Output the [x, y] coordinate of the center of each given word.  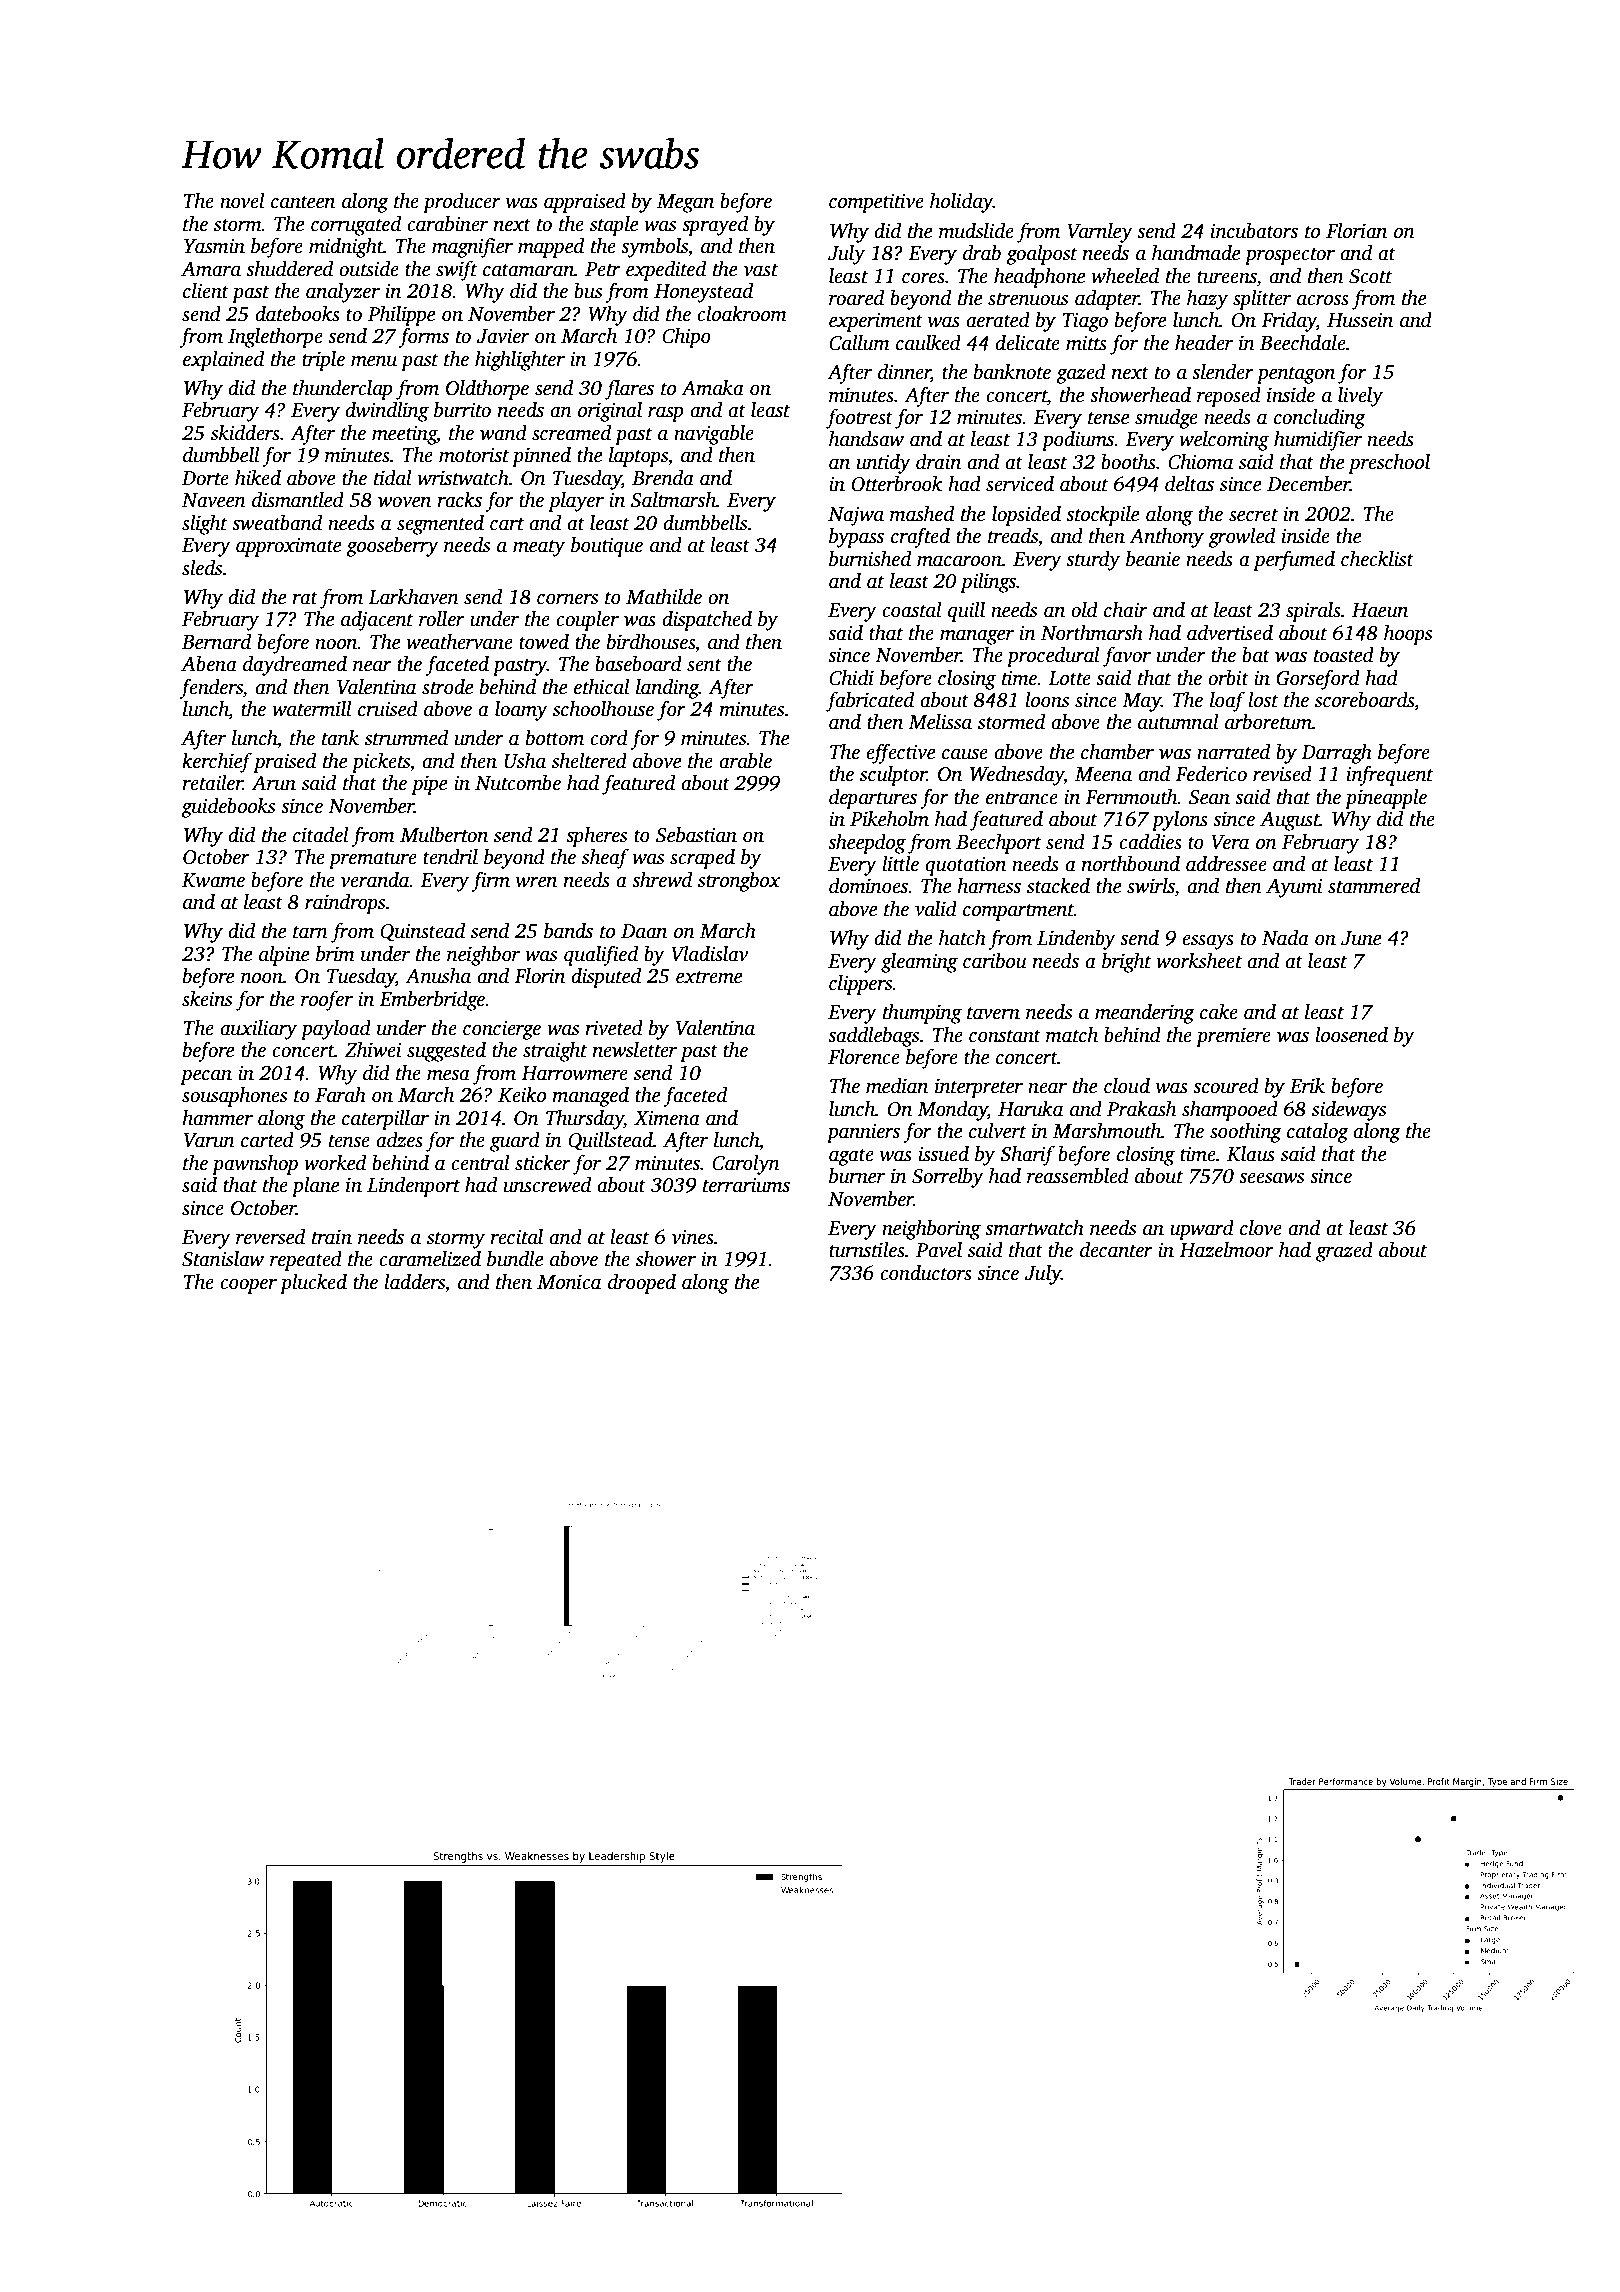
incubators [1254, 231]
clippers [861, 985]
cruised [388, 709]
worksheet [1199, 961]
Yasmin [214, 246]
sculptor [893, 776]
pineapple [1386, 799]
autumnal [1178, 722]
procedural [1053, 657]
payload [336, 1030]
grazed [1344, 1252]
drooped [642, 1284]
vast [761, 270]
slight [205, 525]
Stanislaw [223, 1259]
